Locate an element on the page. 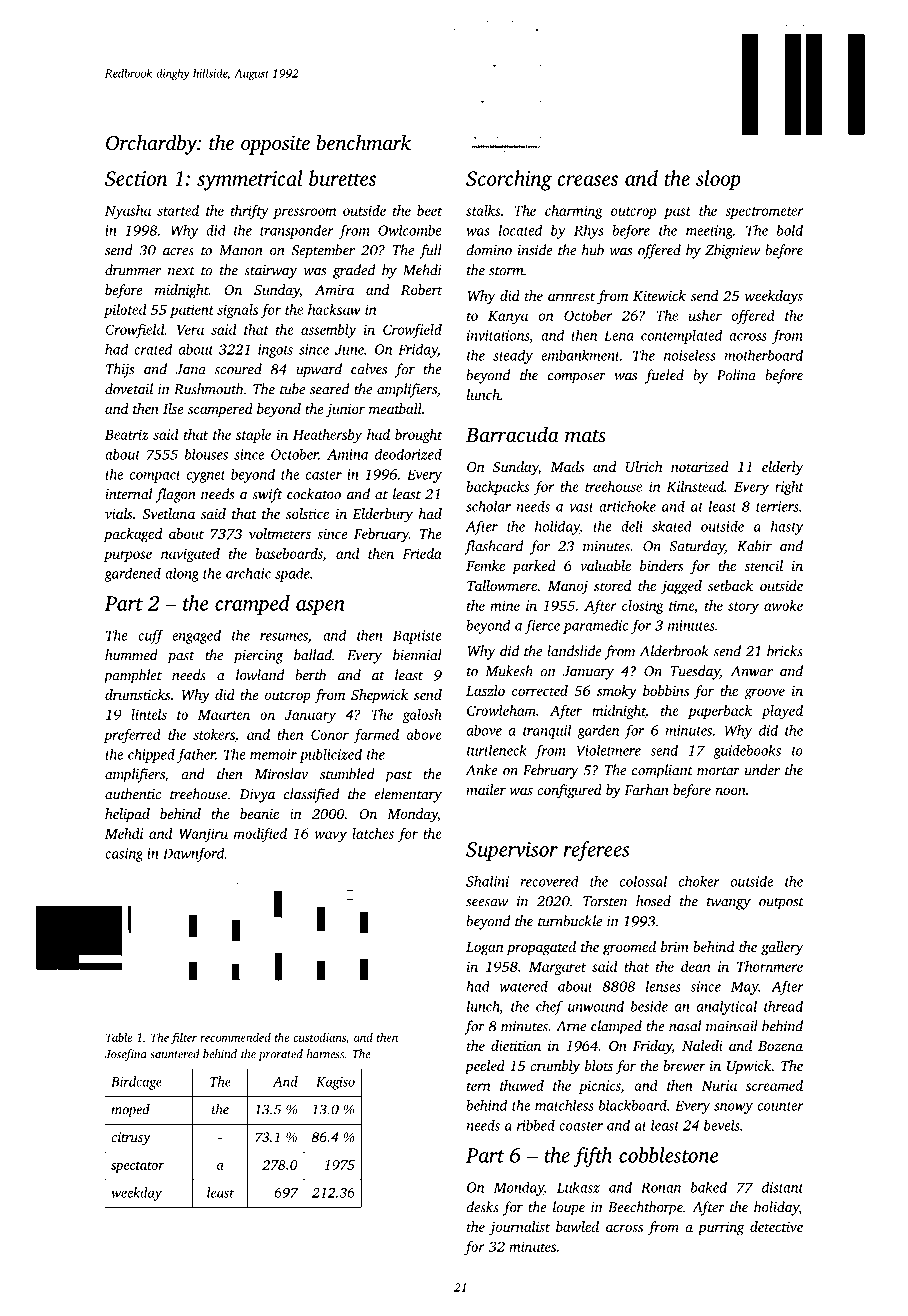 This document has height=1316, width=908. filter is located at coordinates (184, 1039).
